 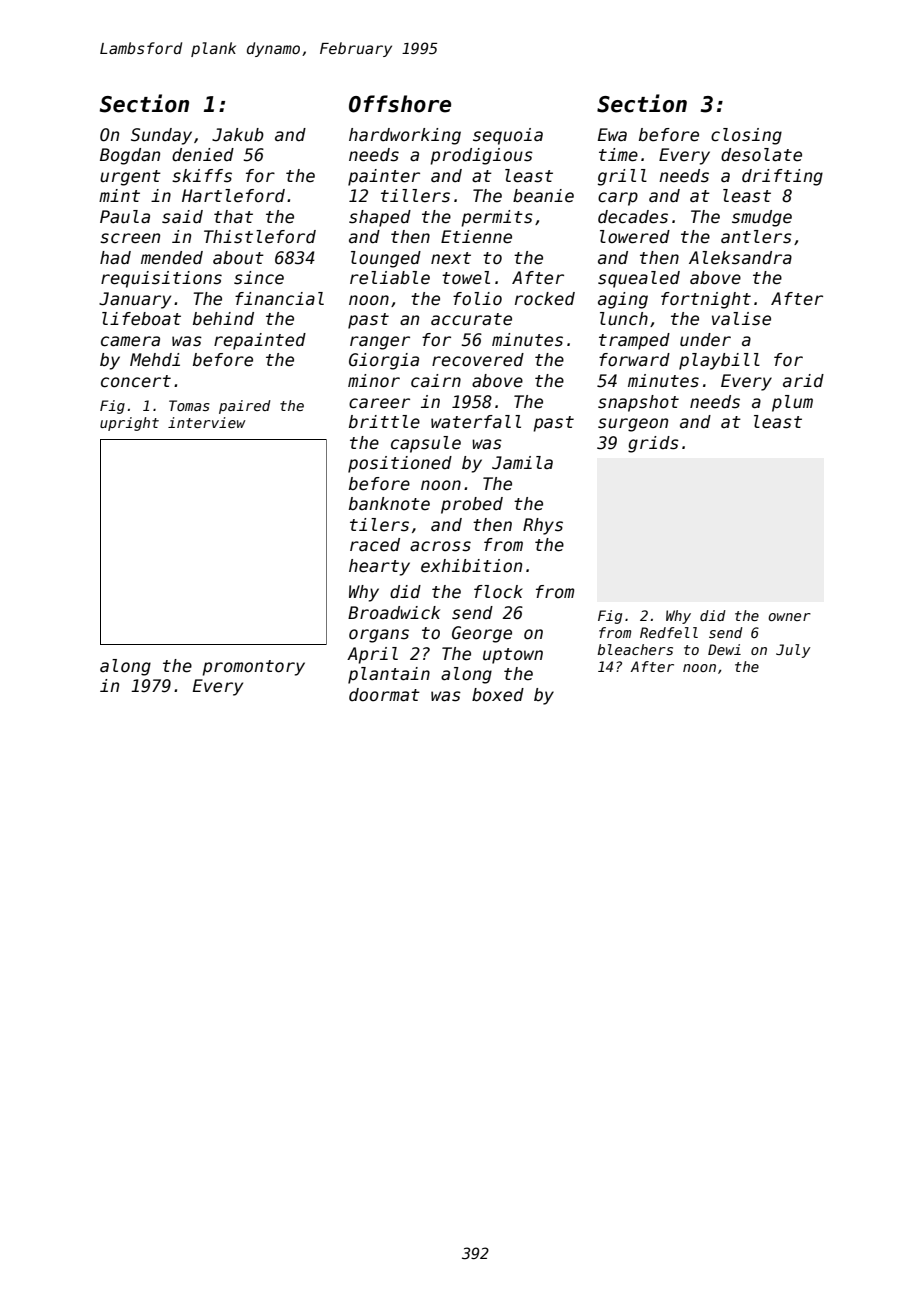 I want to click on hardworking, so click(x=405, y=136).
